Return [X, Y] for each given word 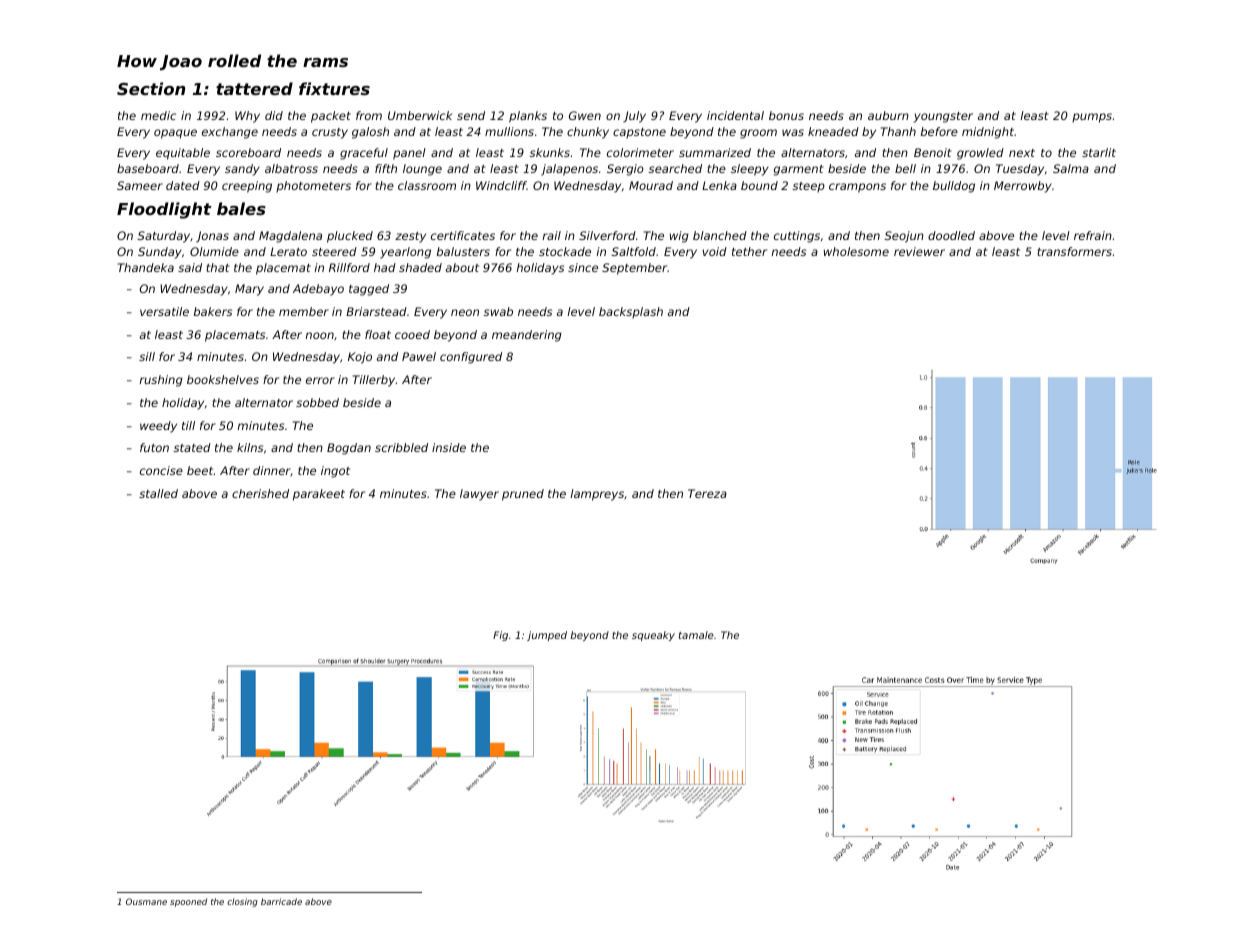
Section [151, 88]
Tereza [707, 493]
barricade [281, 901]
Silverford [607, 235]
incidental [735, 115]
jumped [547, 636]
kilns [250, 447]
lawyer [479, 495]
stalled [158, 493]
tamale [696, 635]
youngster [943, 117]
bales [241, 208]
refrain [1093, 235]
